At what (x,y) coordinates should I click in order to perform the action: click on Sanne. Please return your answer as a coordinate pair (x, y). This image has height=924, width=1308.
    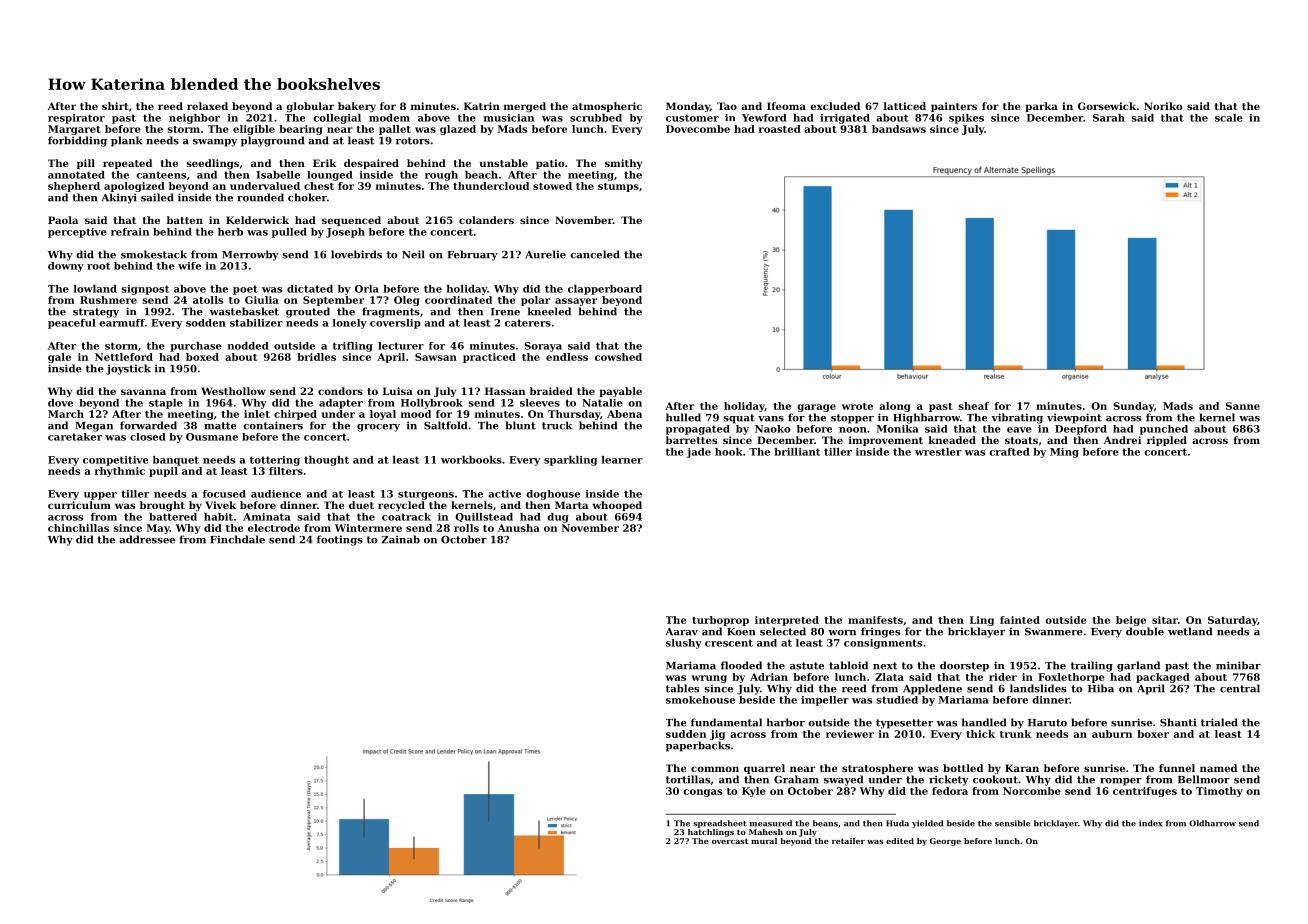
    Looking at the image, I should click on (1243, 406).
